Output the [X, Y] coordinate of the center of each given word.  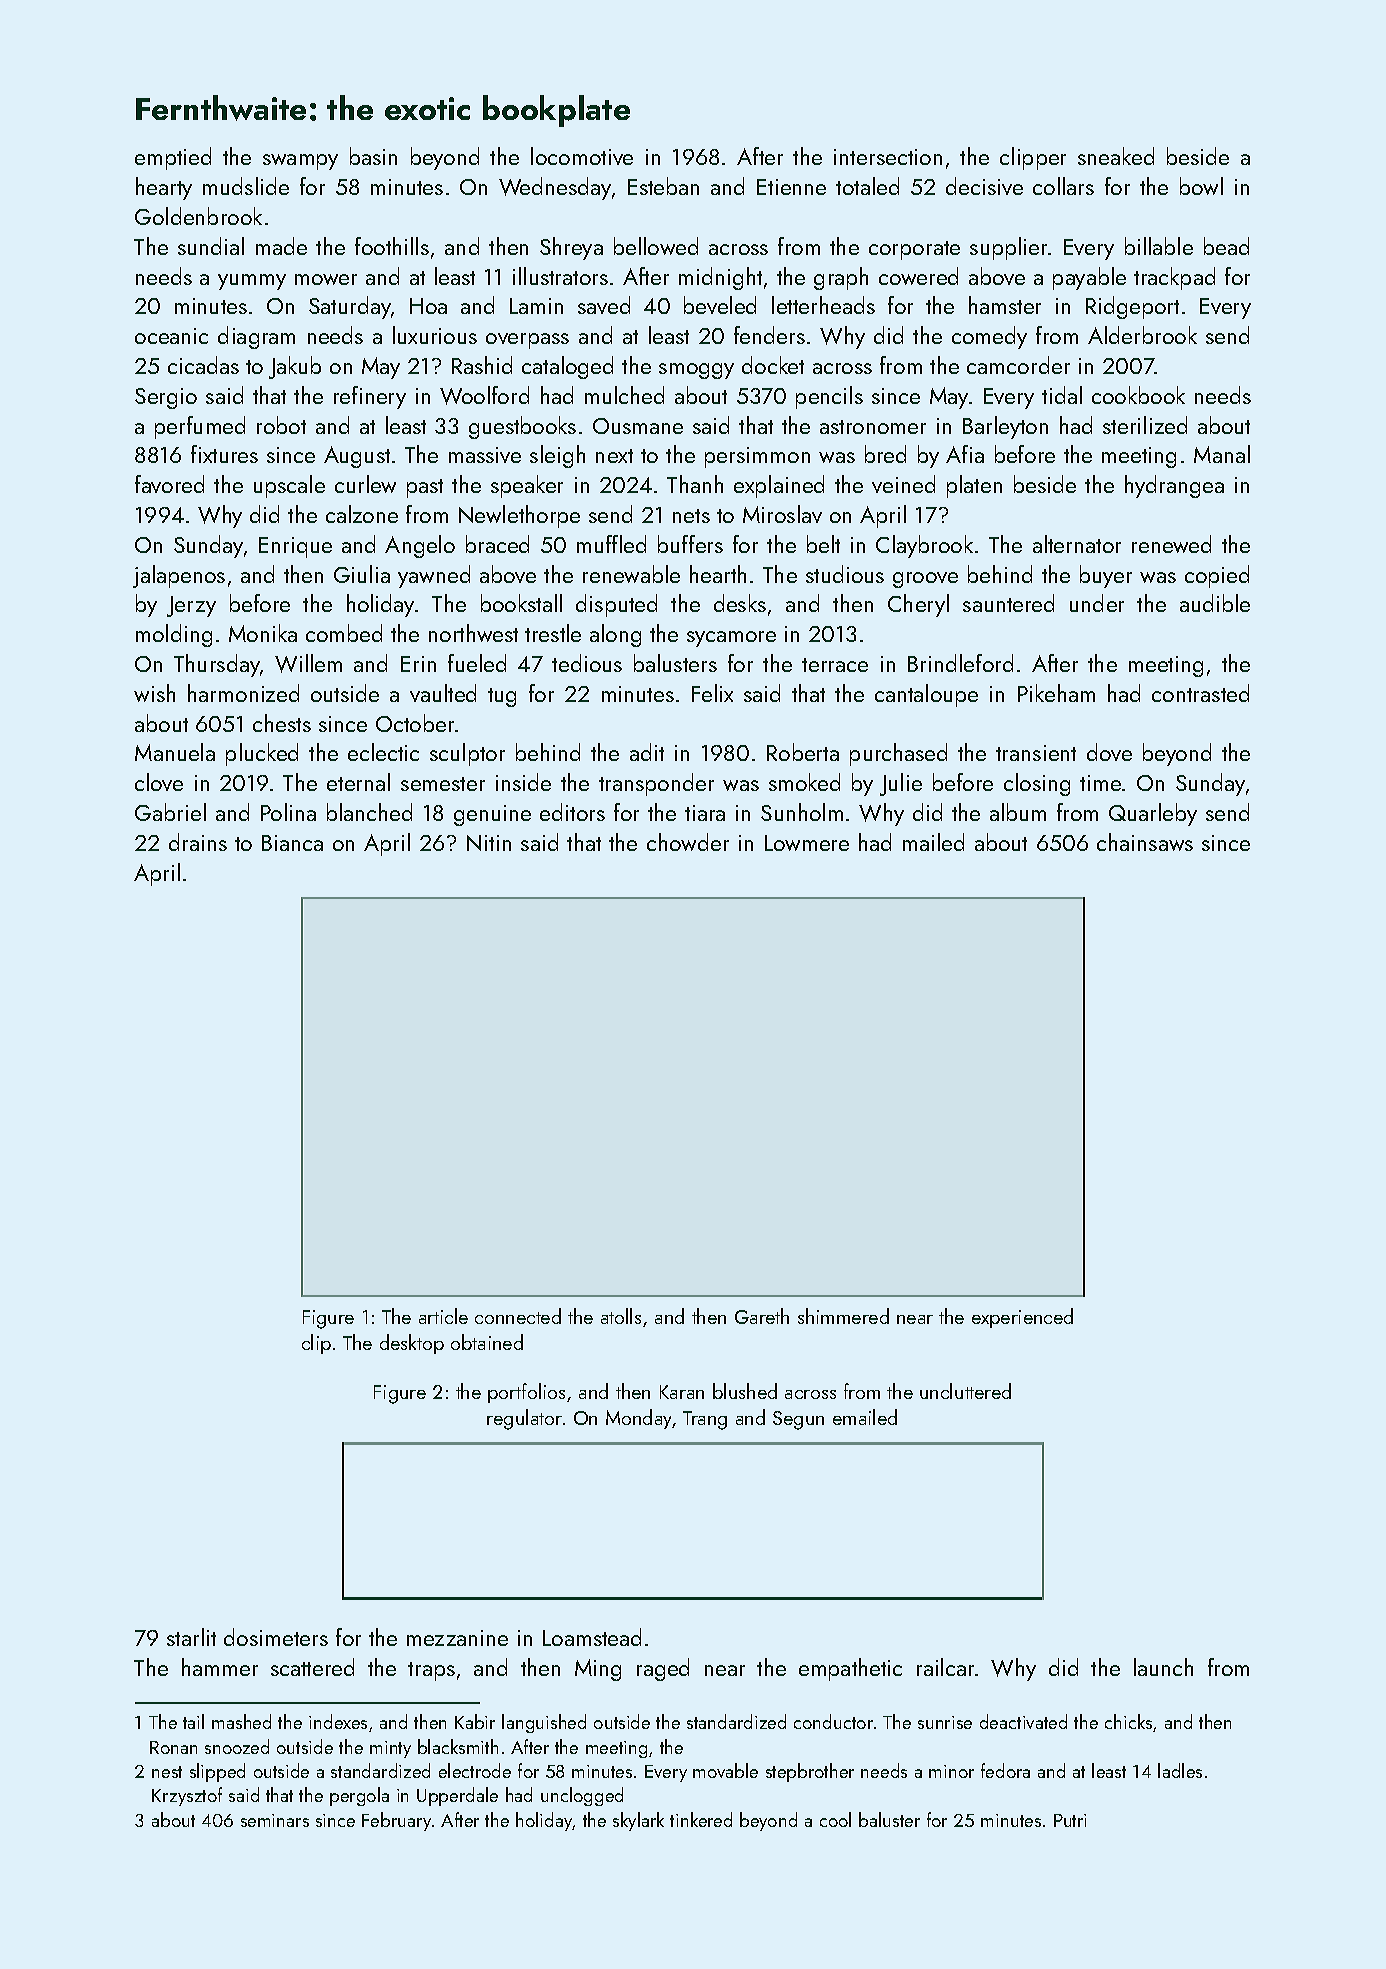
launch [1163, 1667]
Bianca [292, 843]
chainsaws [1145, 842]
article [443, 1316]
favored [169, 484]
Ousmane [638, 426]
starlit [191, 1637]
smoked [804, 782]
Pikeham [1056, 693]
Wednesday [555, 188]
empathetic [850, 1669]
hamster [1005, 305]
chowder [688, 842]
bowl [1201, 186]
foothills [392, 246]
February [396, 1821]
